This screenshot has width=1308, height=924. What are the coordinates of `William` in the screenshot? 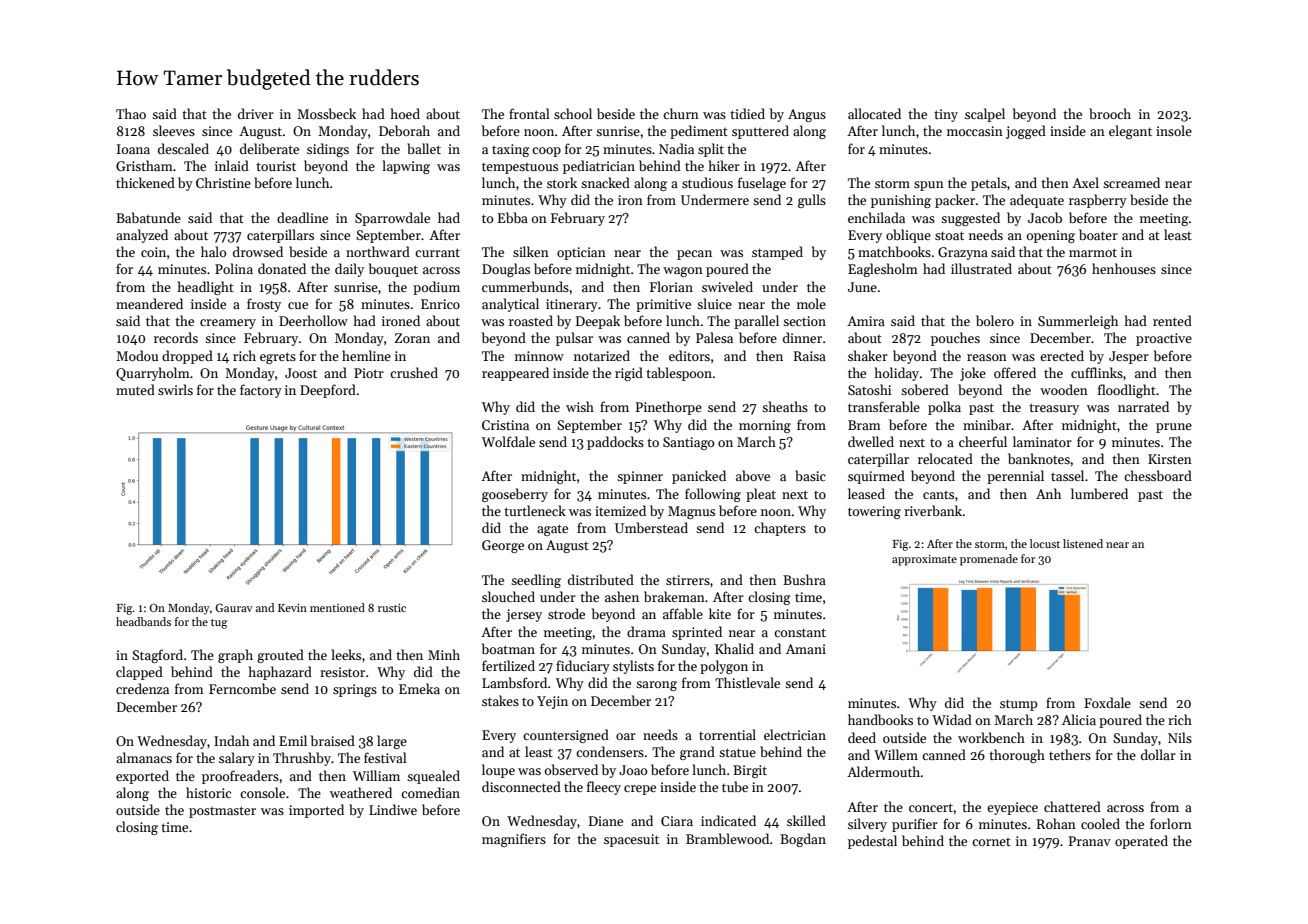 It's located at (376, 775).
